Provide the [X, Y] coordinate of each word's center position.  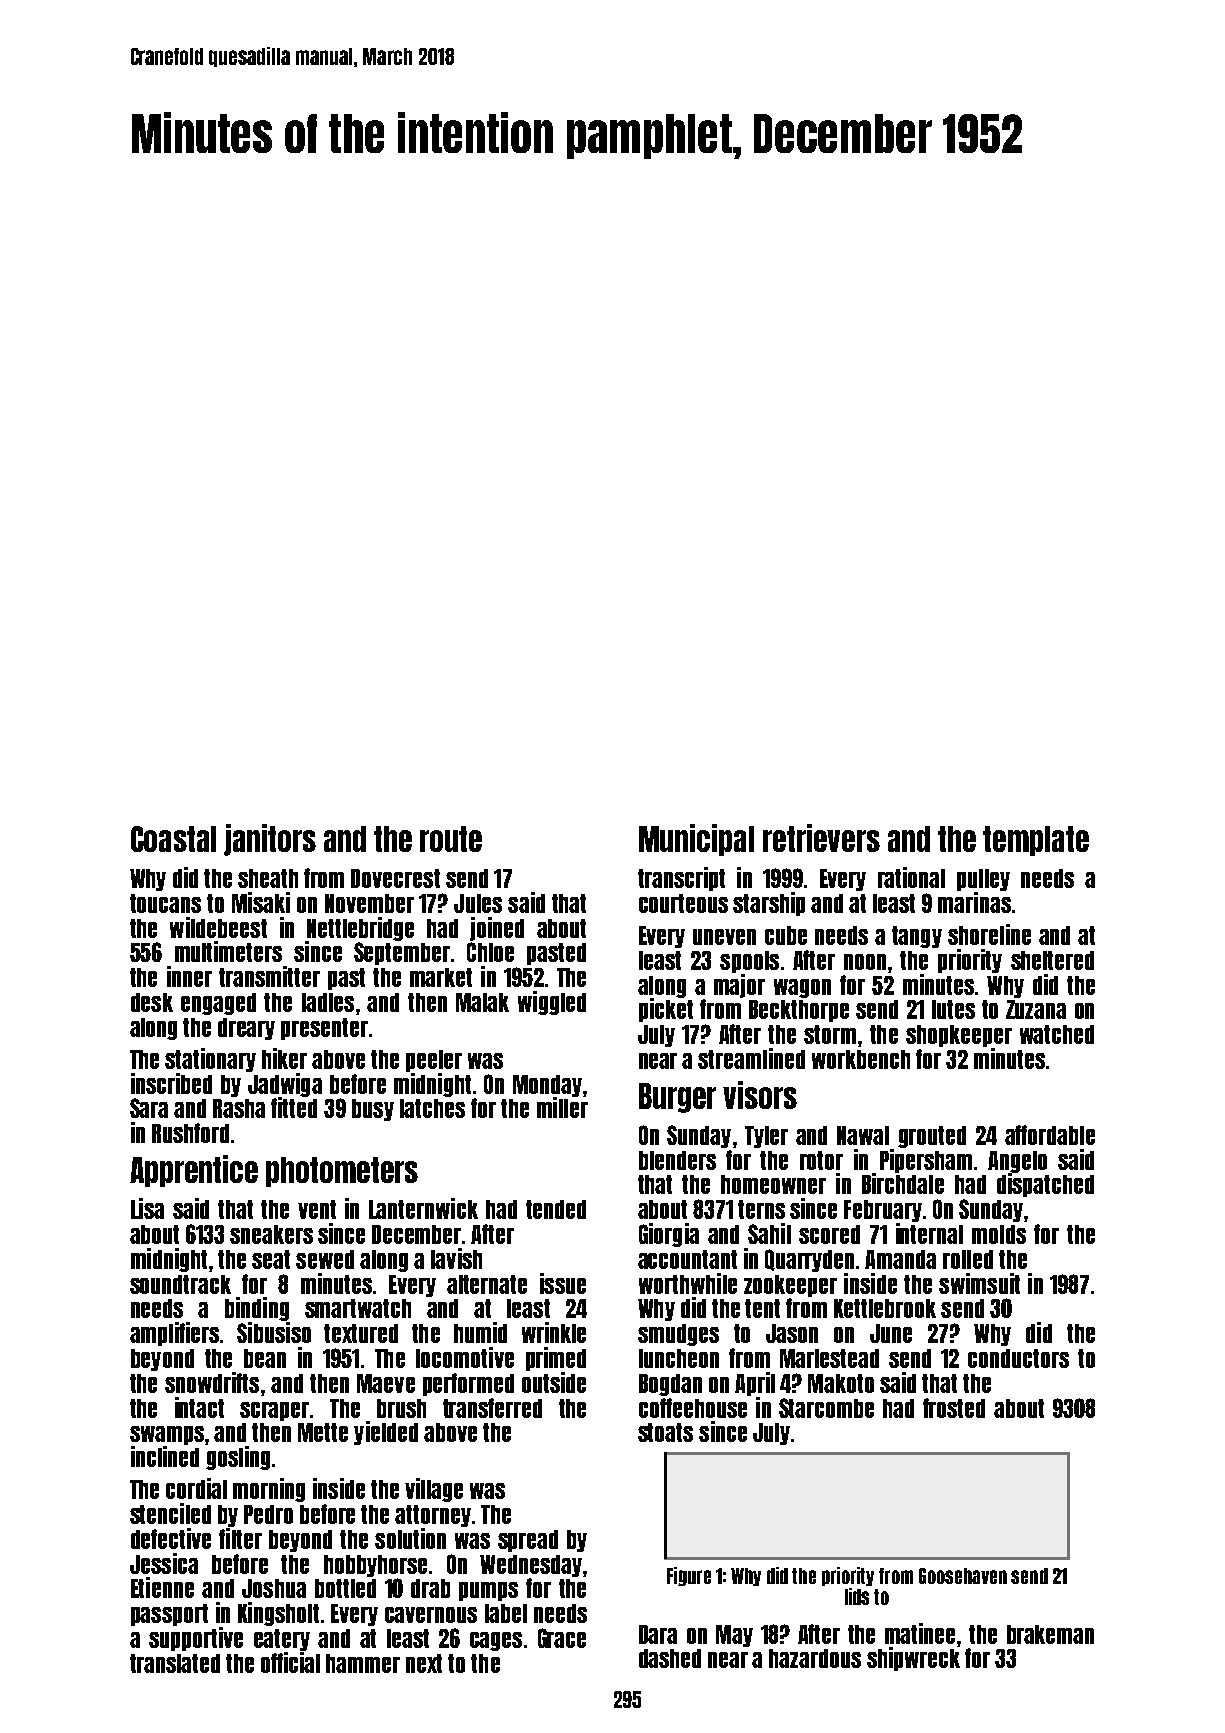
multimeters [228, 951]
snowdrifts [212, 1382]
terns [761, 1209]
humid [480, 1332]
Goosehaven [963, 1576]
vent [317, 1209]
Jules [478, 903]
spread [528, 1541]
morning [269, 1490]
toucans [165, 903]
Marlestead [829, 1358]
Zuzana [1036, 1009]
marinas [974, 902]
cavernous [431, 1615]
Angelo [1017, 1162]
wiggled [552, 1003]
